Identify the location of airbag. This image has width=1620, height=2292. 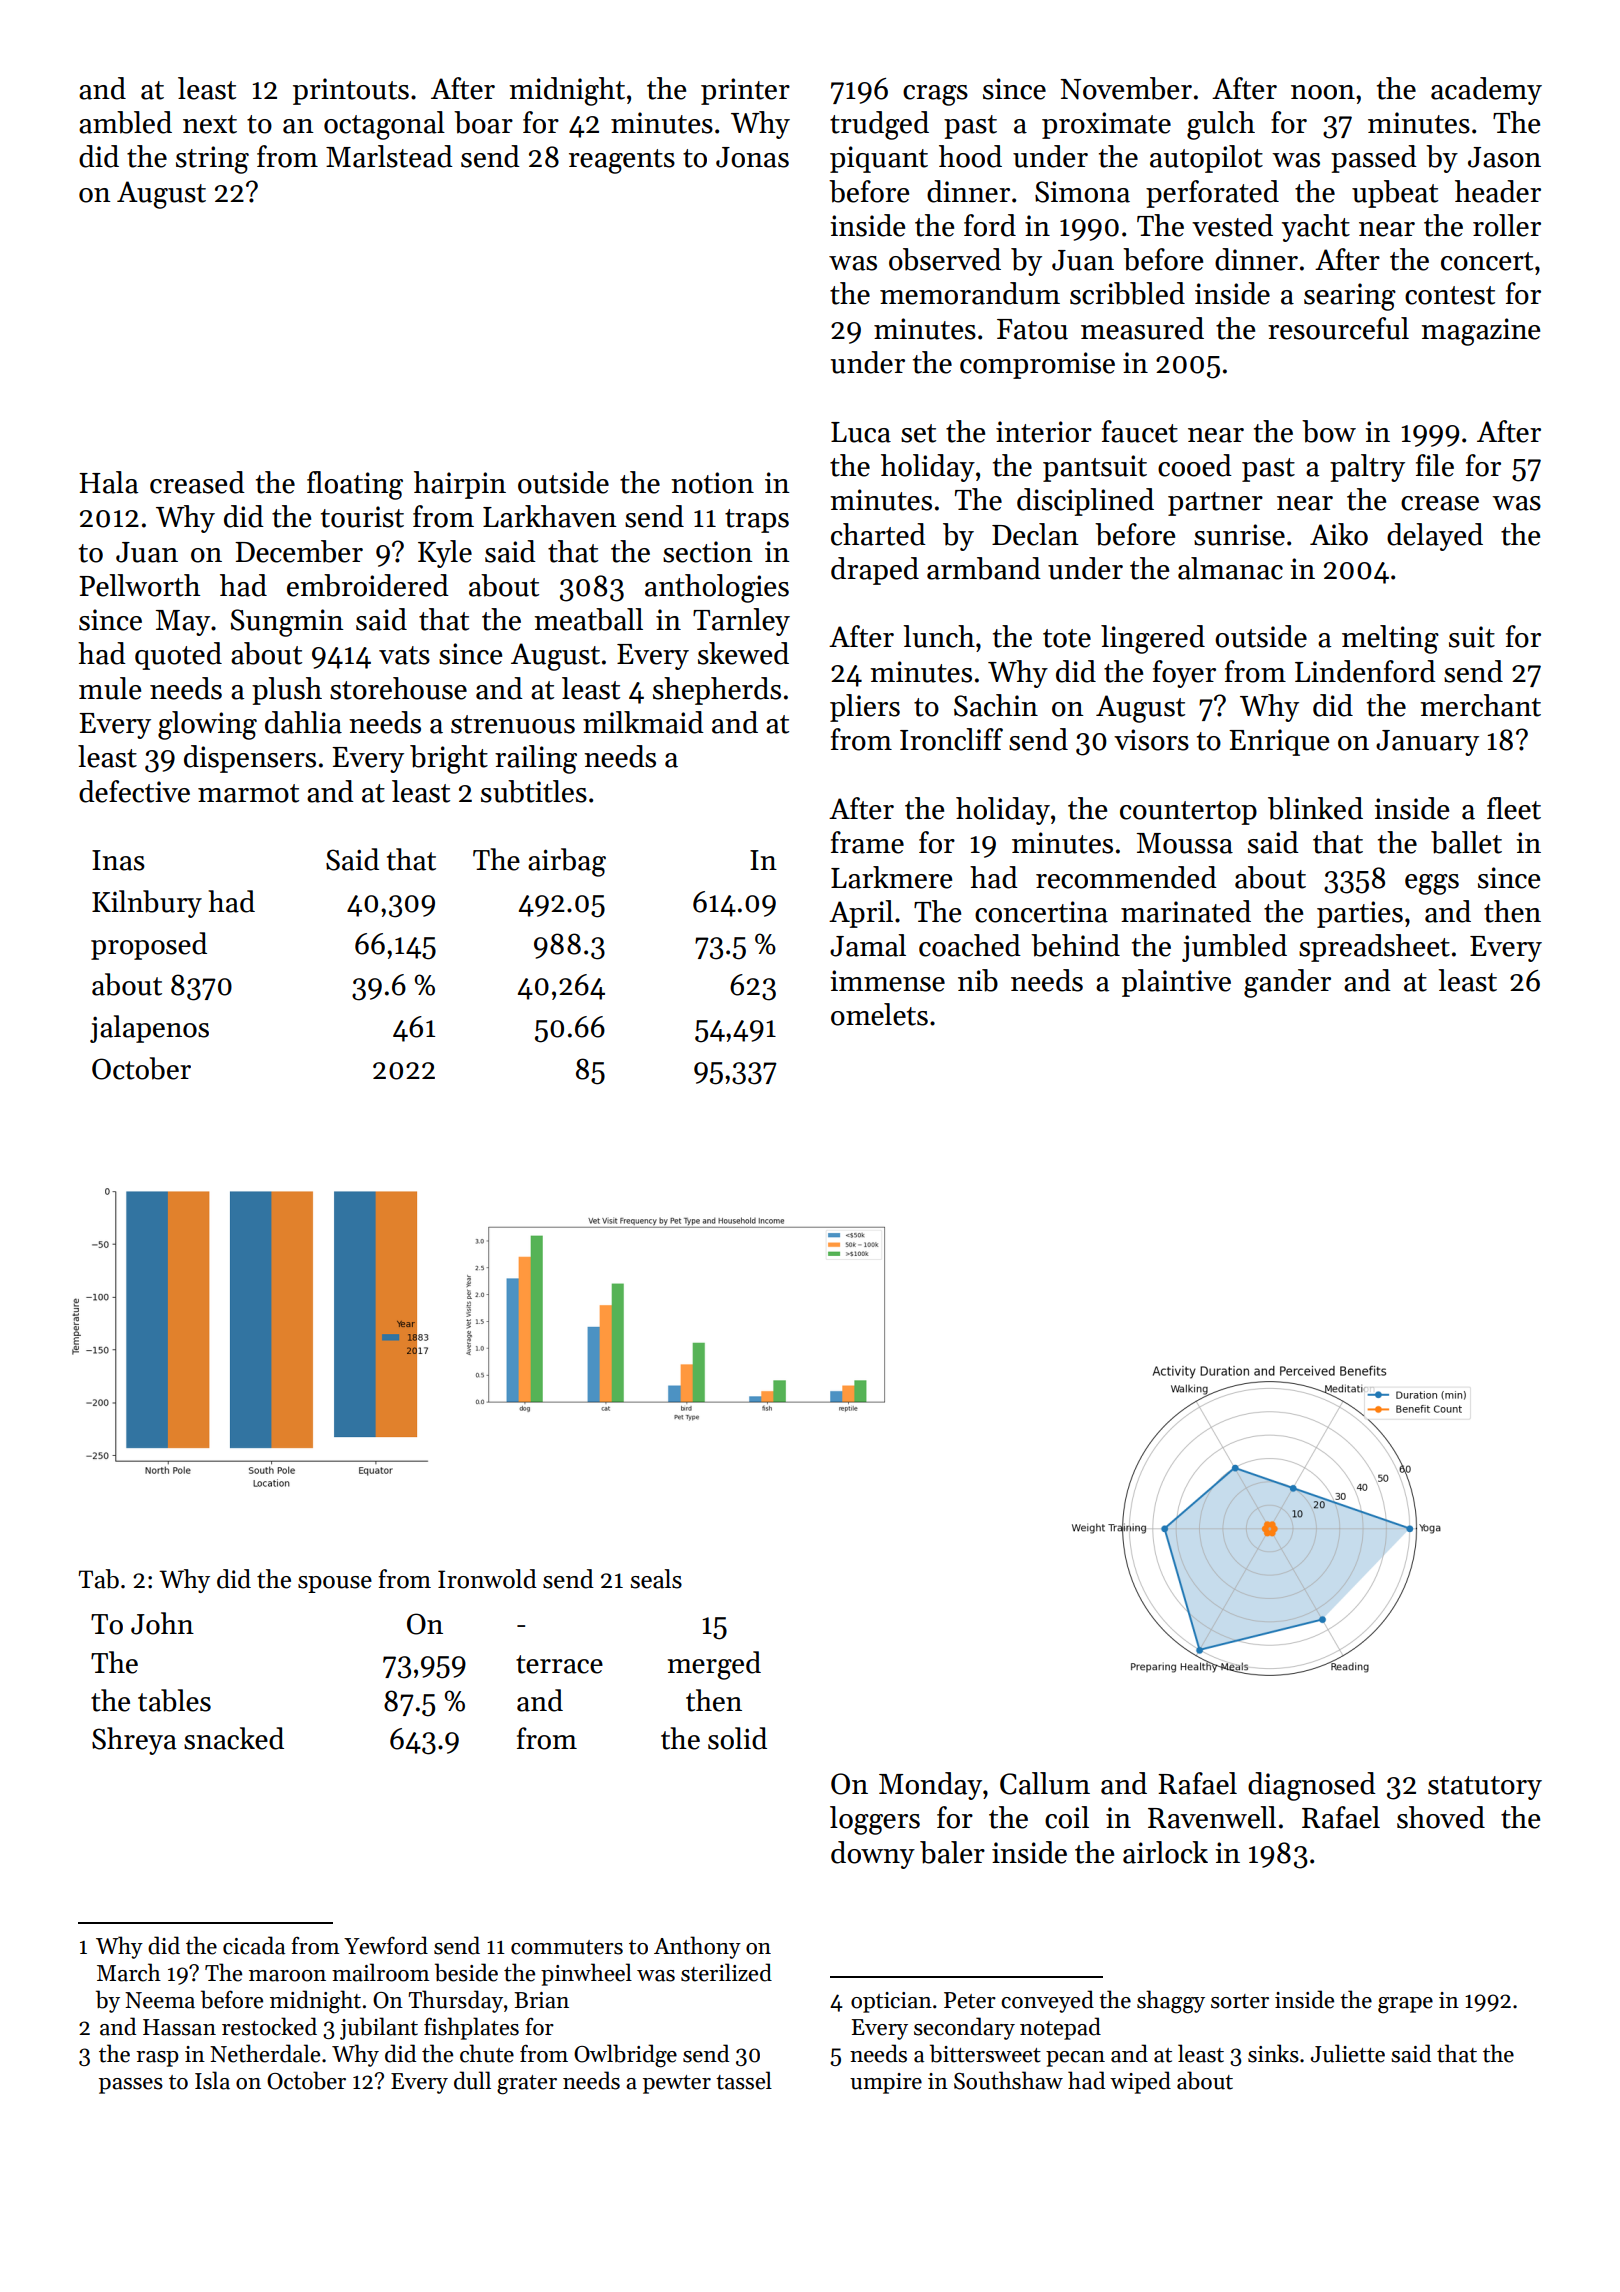
(567, 862).
